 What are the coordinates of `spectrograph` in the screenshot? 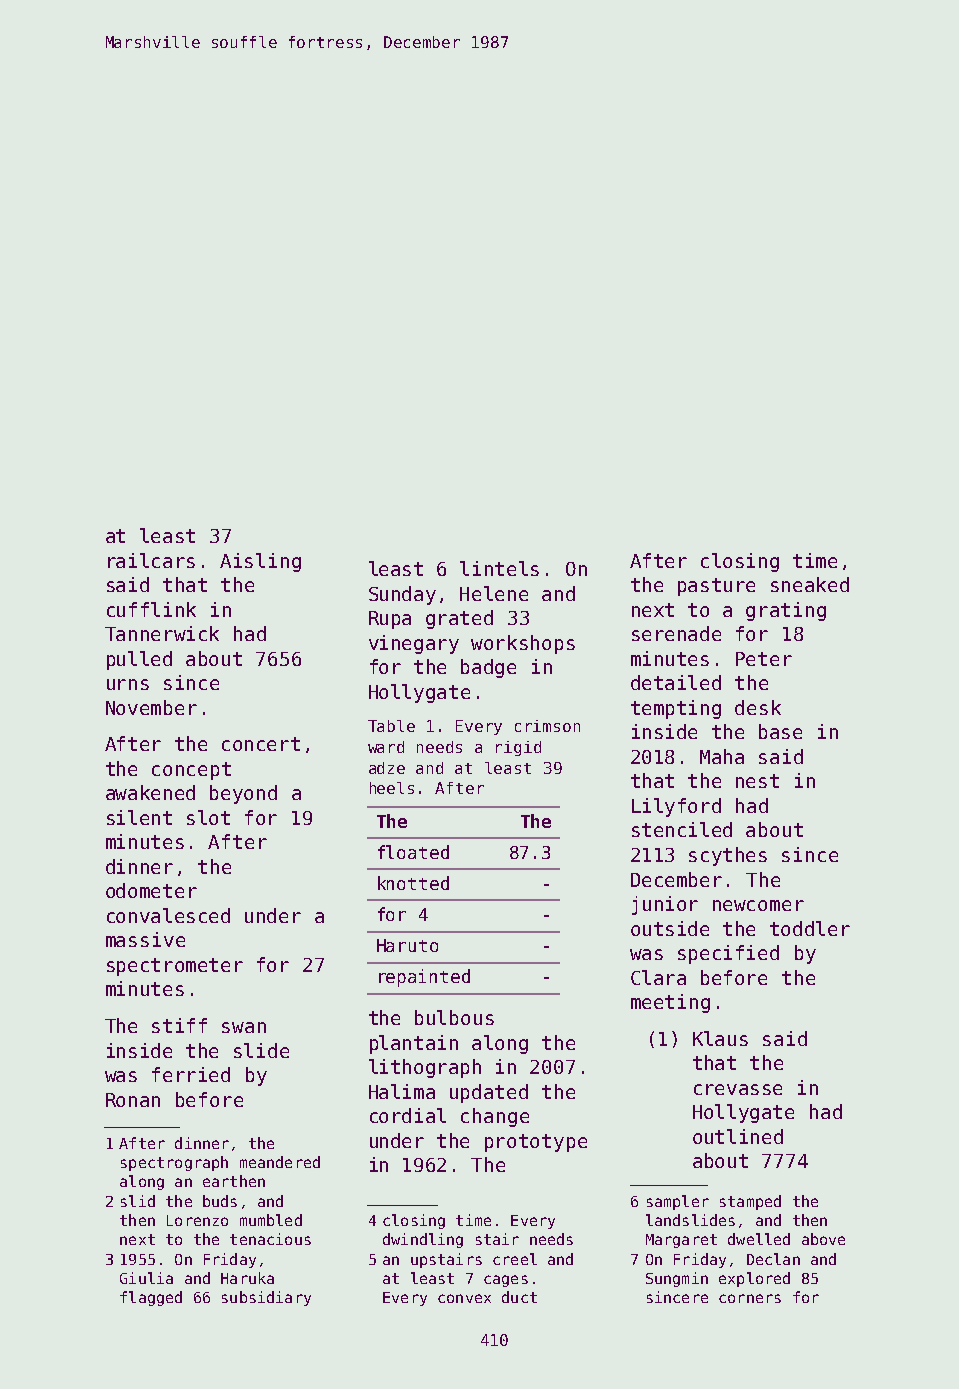 It's located at (174, 1163).
